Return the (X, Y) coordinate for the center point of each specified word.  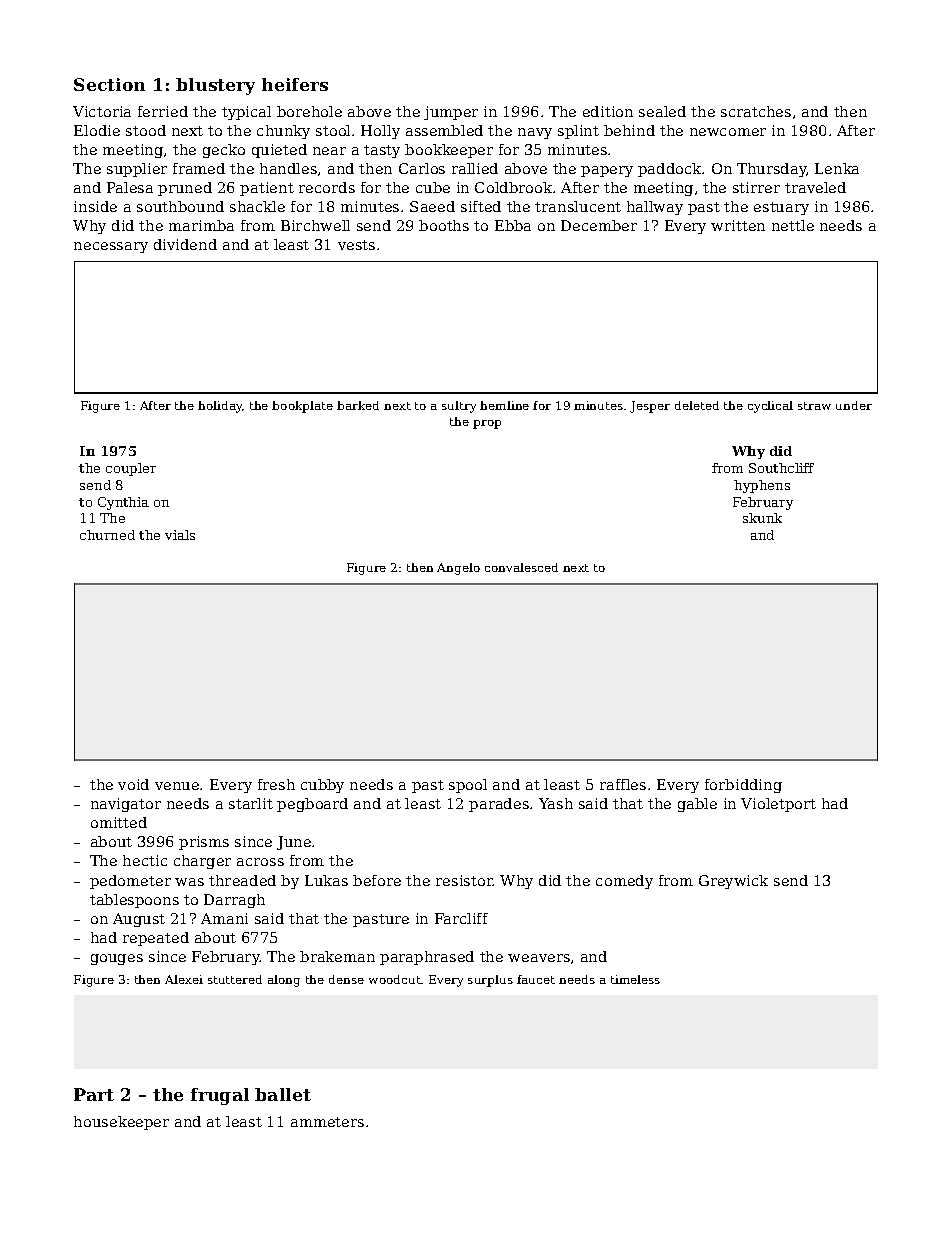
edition (608, 111)
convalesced (521, 567)
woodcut (395, 979)
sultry (459, 407)
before (377, 880)
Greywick (733, 882)
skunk (762, 518)
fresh (276, 784)
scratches (756, 111)
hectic (145, 860)
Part (94, 1094)
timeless (635, 979)
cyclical (770, 407)
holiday (220, 407)
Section (109, 84)
